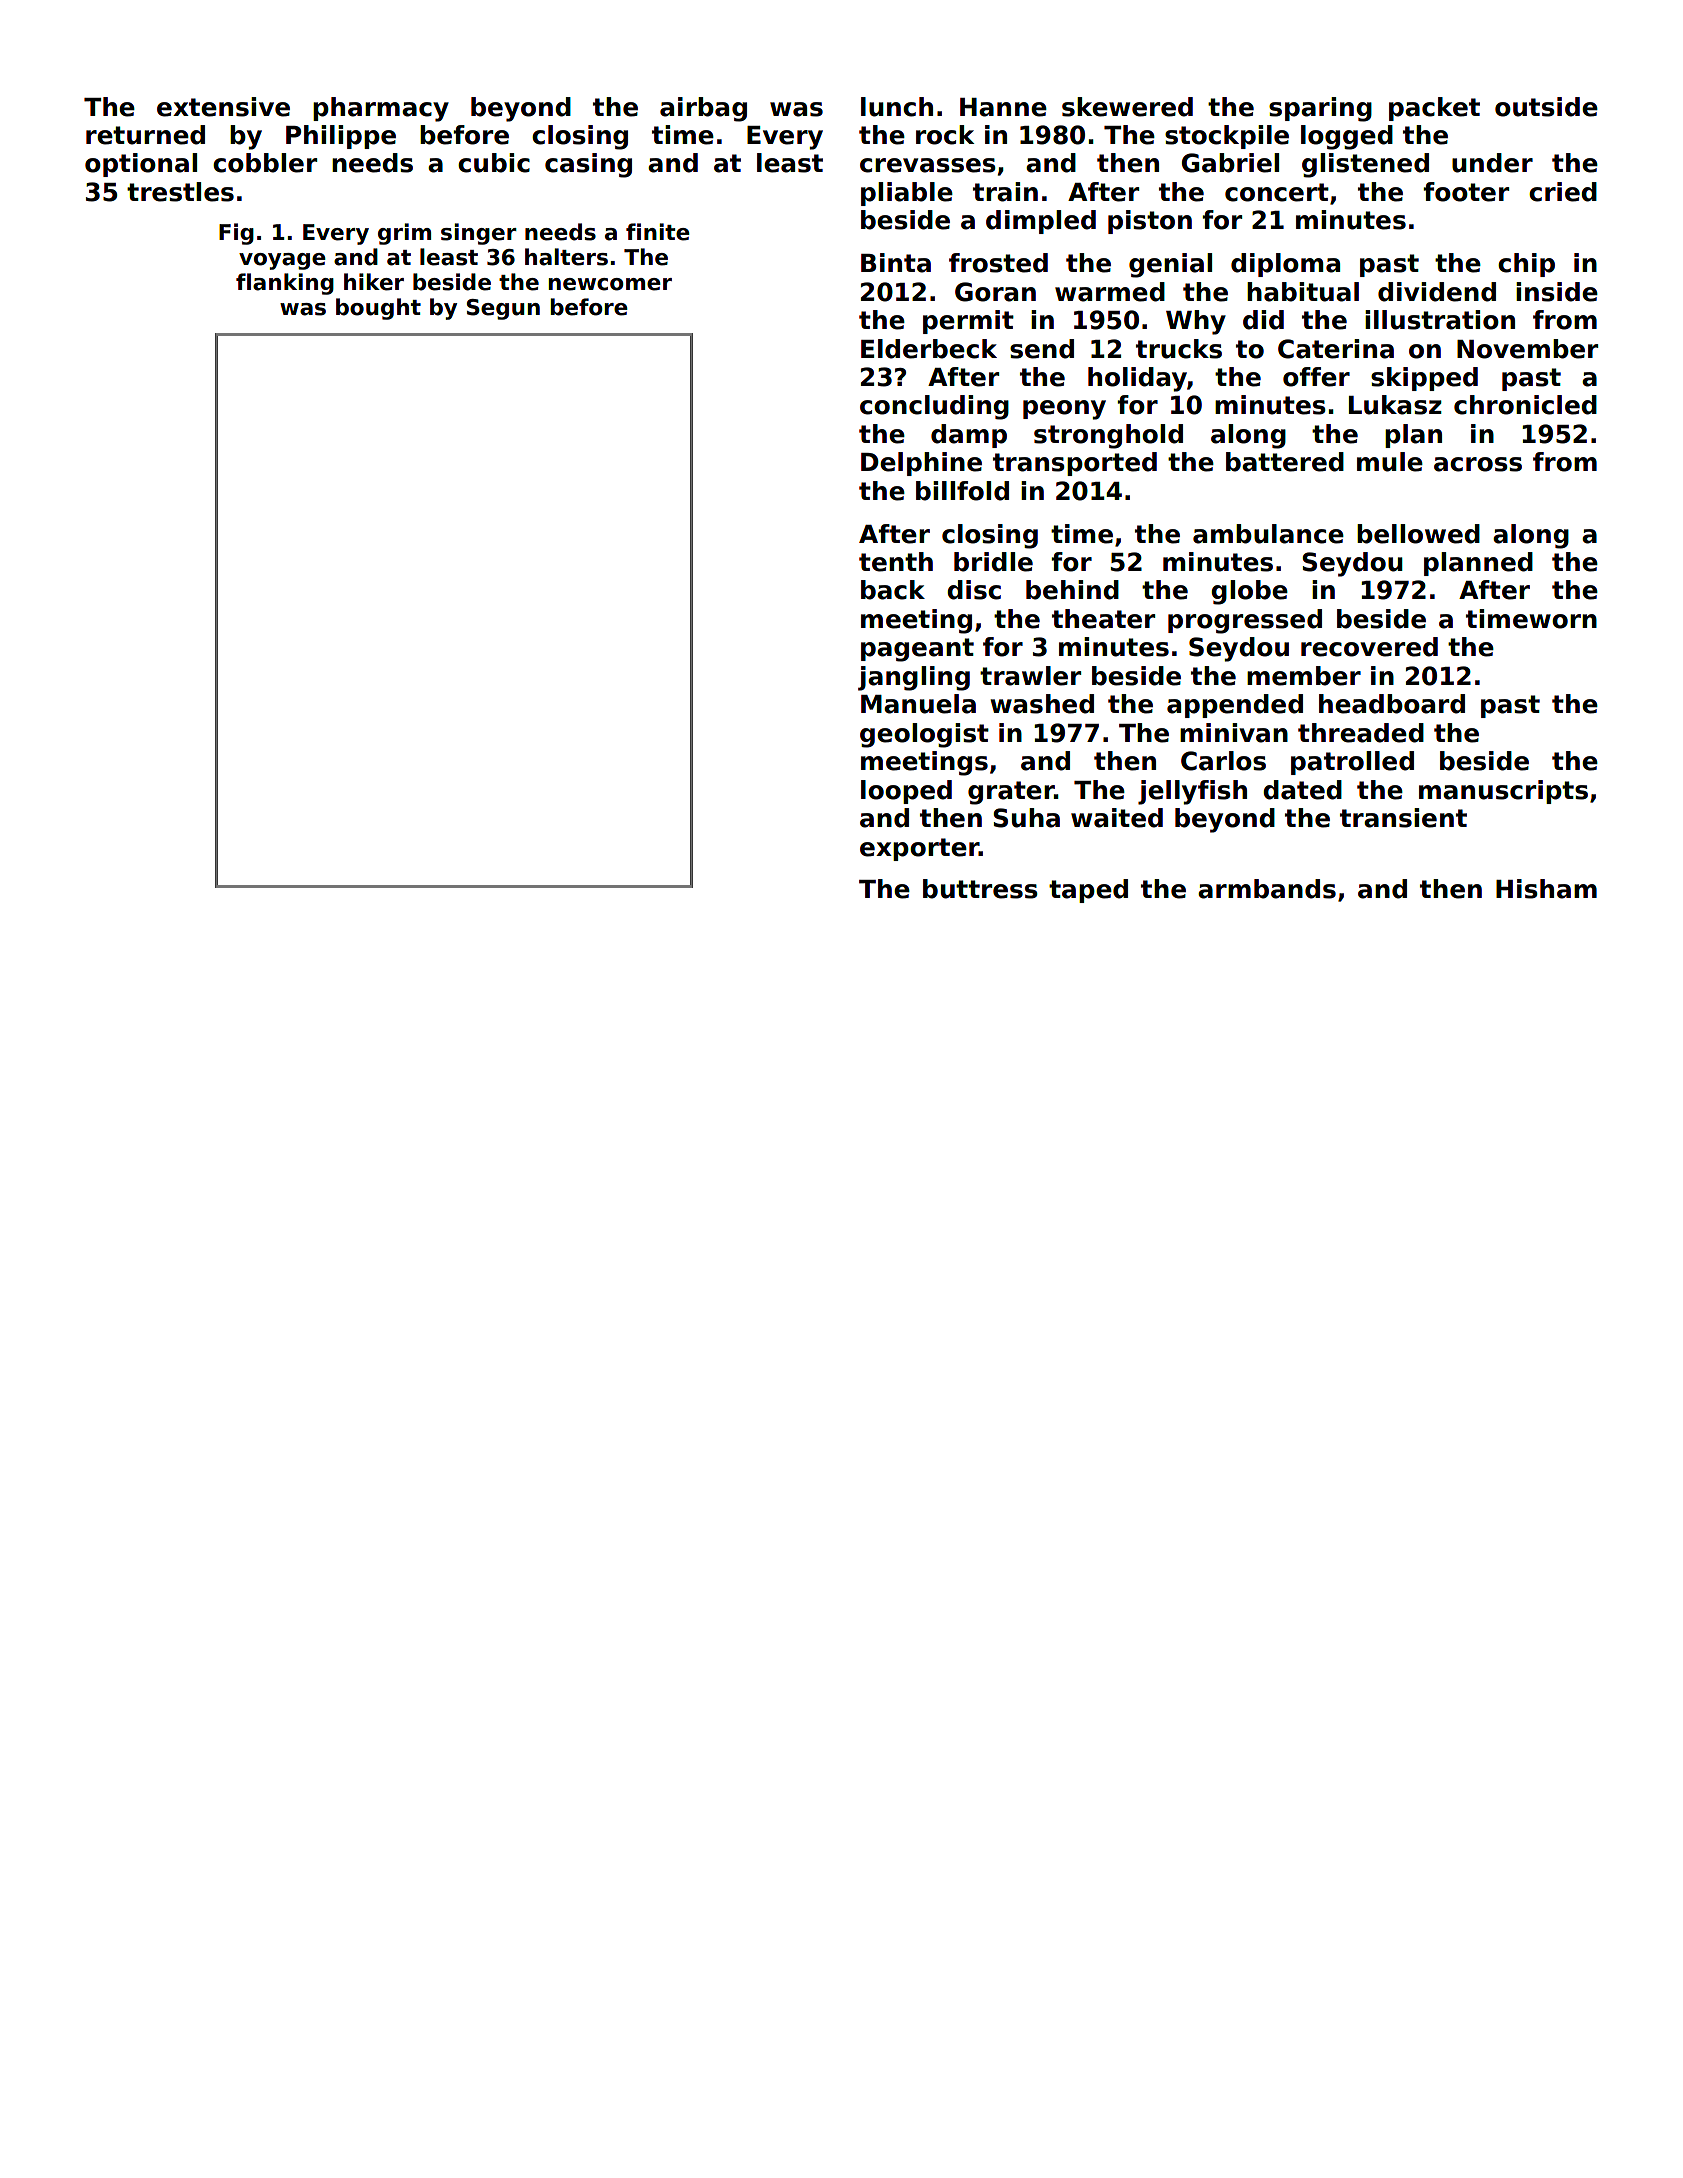 The width and height of the page is (1683, 2178). What do you see at coordinates (658, 232) in the page?
I see `finite` at bounding box center [658, 232].
